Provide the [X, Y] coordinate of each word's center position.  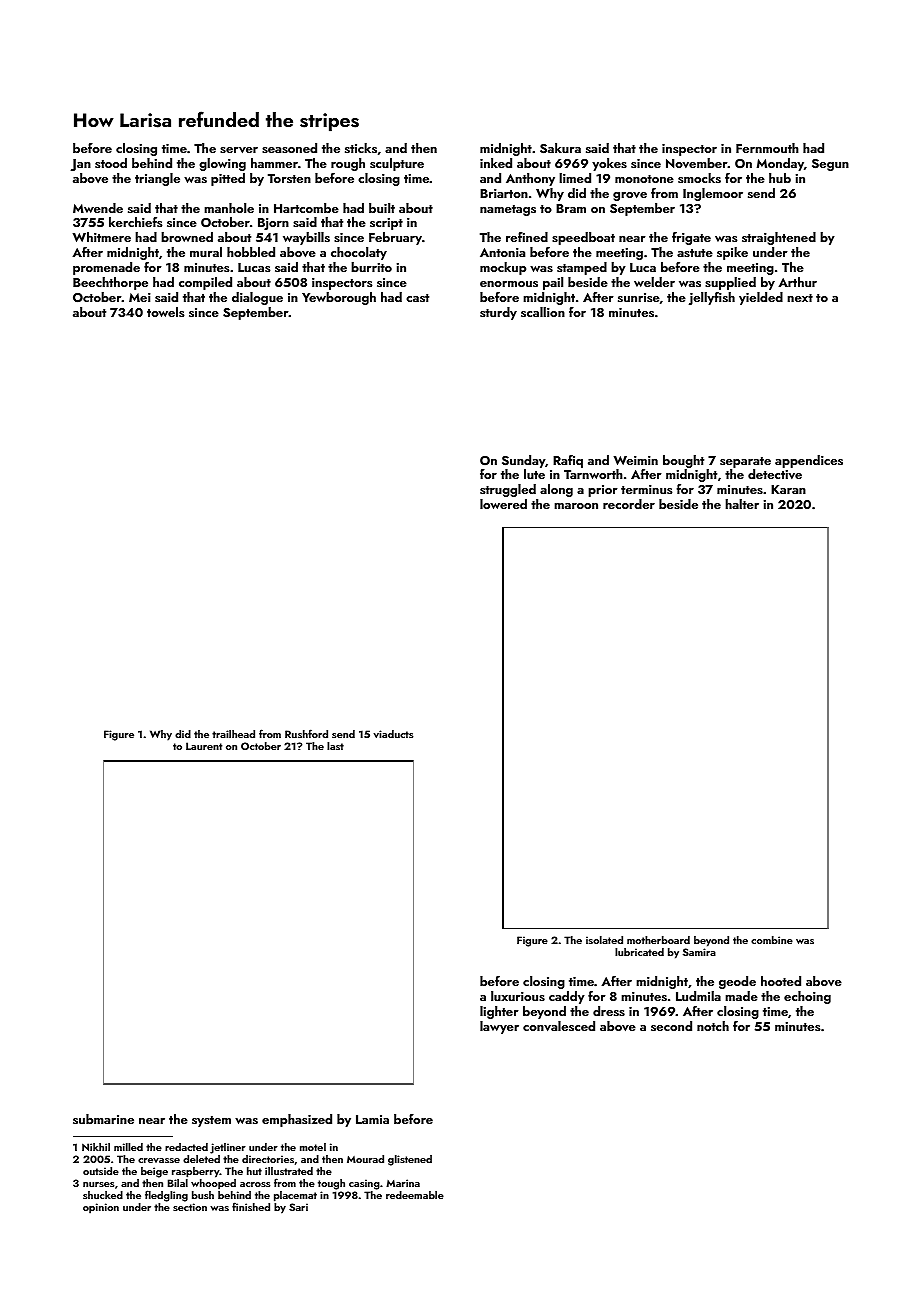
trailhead [233, 734]
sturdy [498, 313]
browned [187, 237]
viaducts [393, 734]
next [800, 298]
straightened [779, 238]
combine [772, 940]
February [395, 238]
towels [166, 312]
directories [268, 1159]
